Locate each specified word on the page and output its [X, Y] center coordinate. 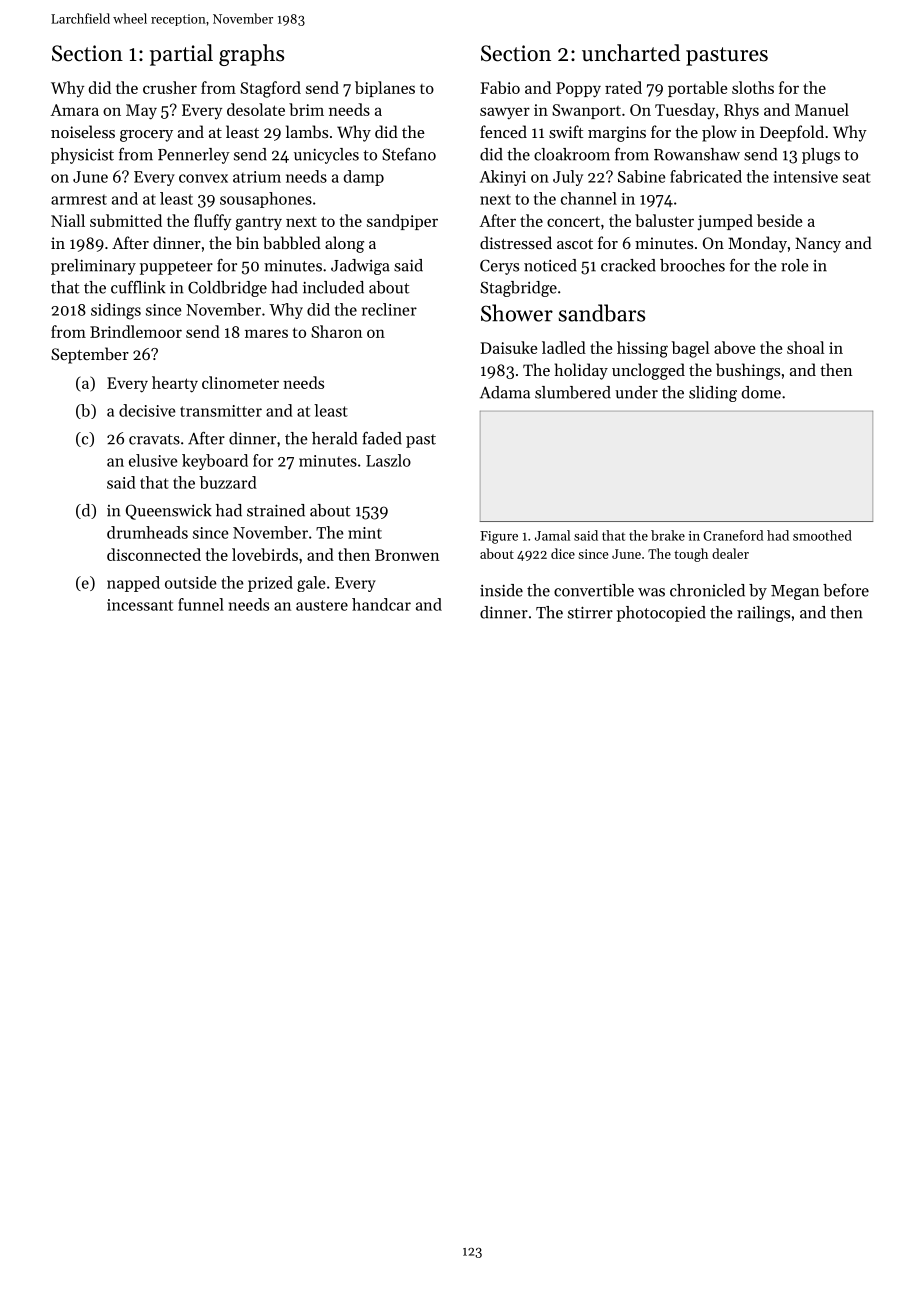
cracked [628, 265]
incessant [140, 605]
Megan [795, 592]
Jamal [552, 535]
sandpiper [402, 222]
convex [203, 178]
